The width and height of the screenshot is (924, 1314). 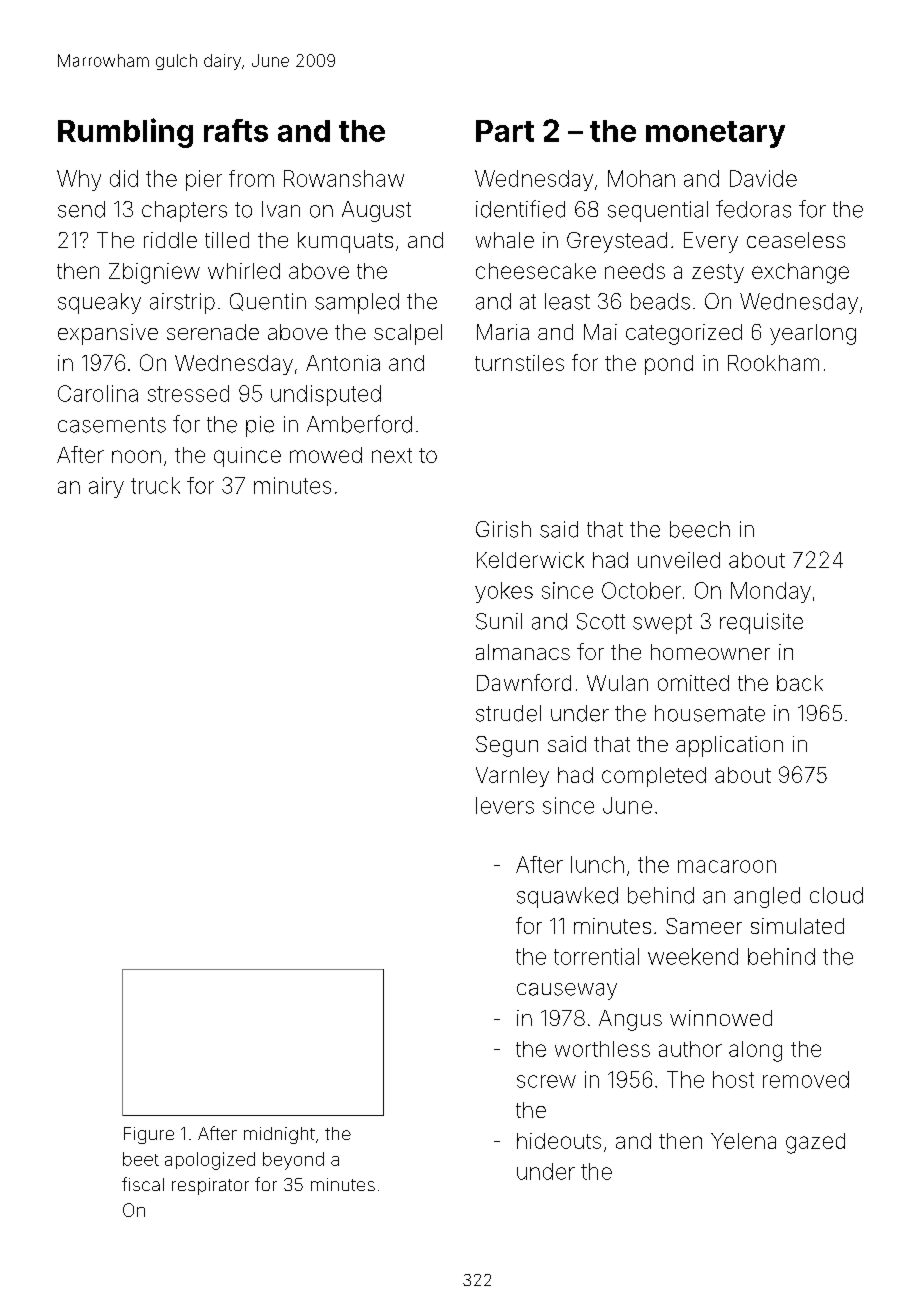 I want to click on midnight, so click(x=279, y=1135).
